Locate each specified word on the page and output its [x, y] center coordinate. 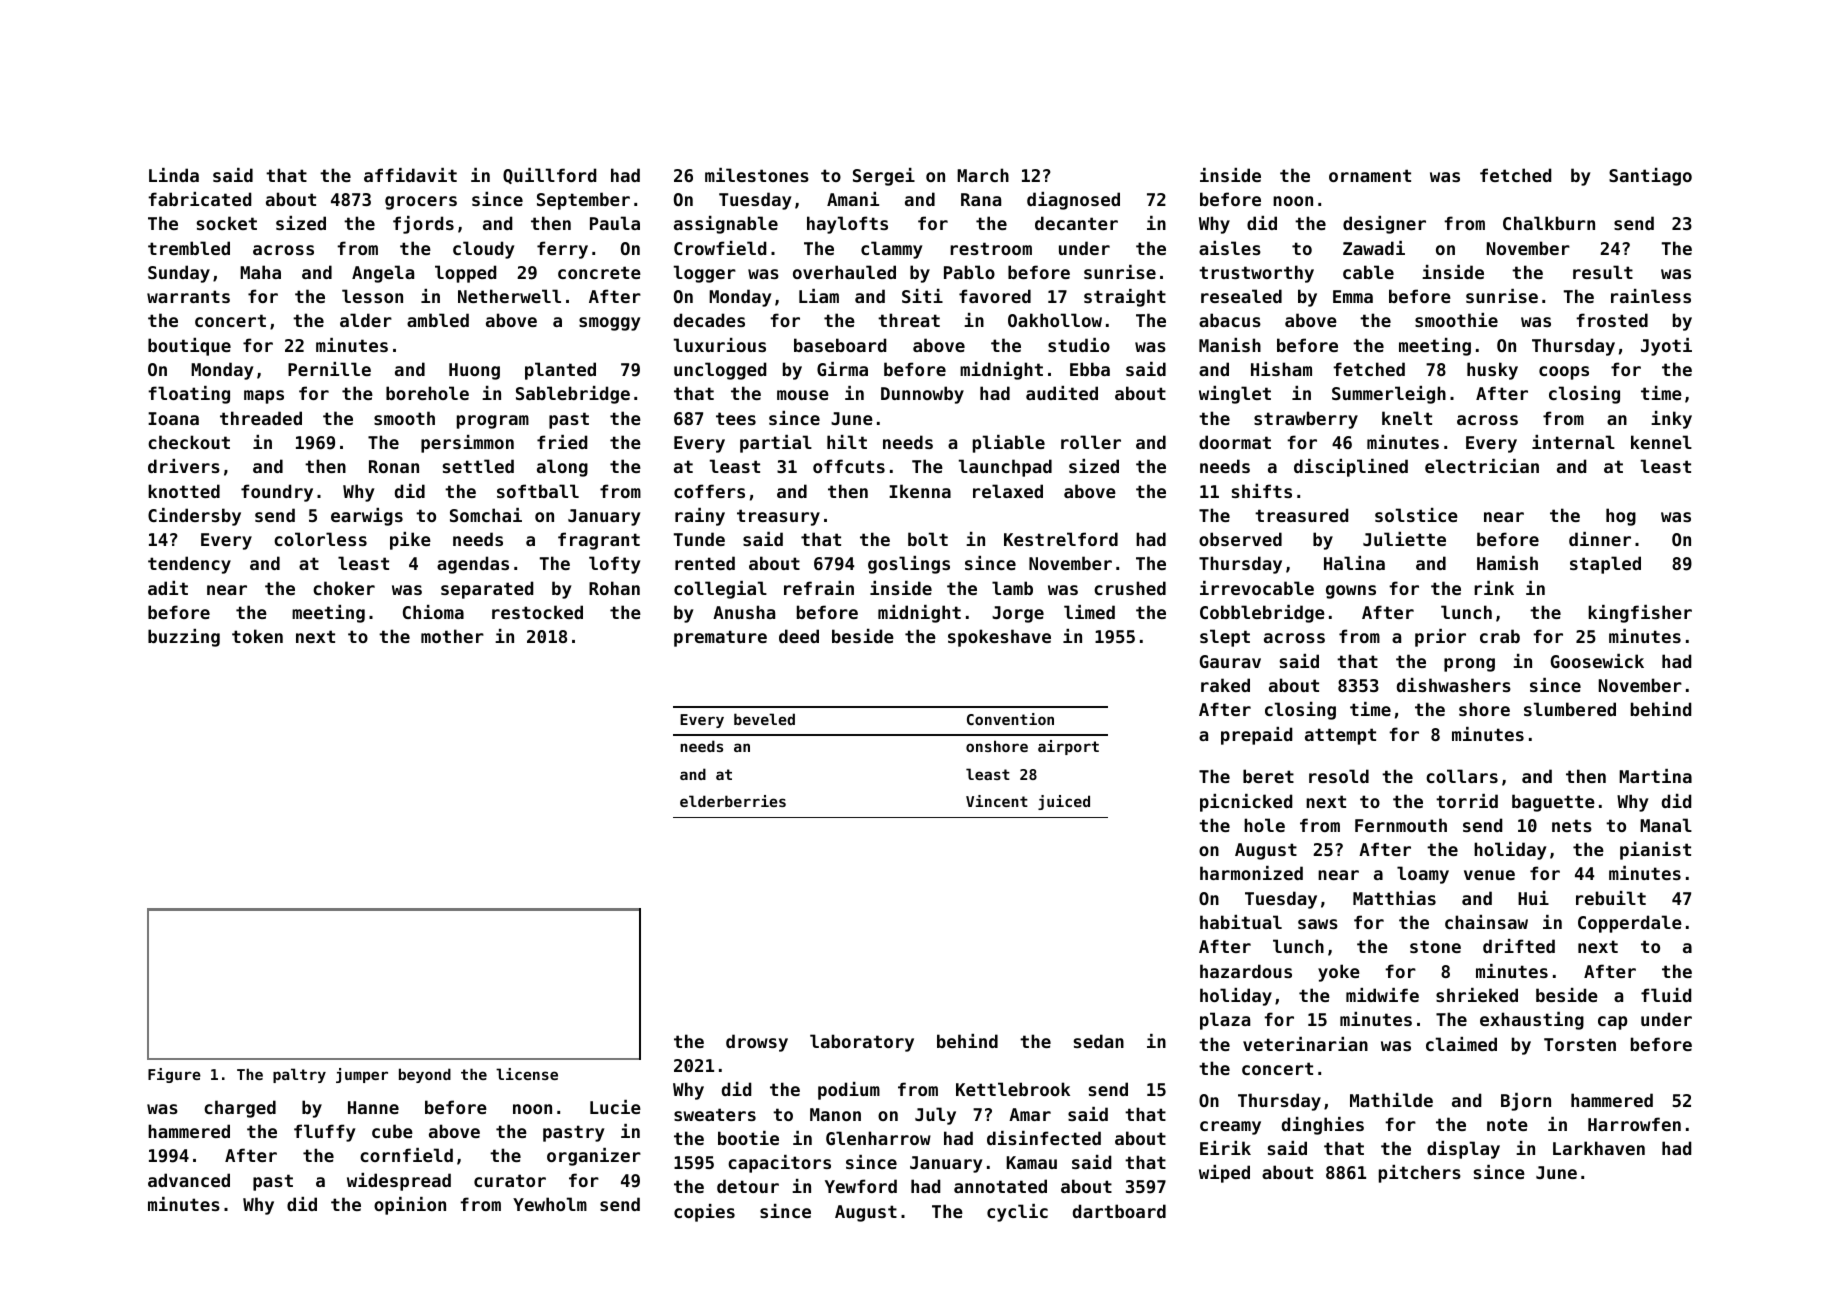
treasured [1301, 515]
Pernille [329, 369]
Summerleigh [1389, 395]
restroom [991, 248]
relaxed [1008, 491]
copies [704, 1213]
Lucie [615, 1107]
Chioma [433, 612]
